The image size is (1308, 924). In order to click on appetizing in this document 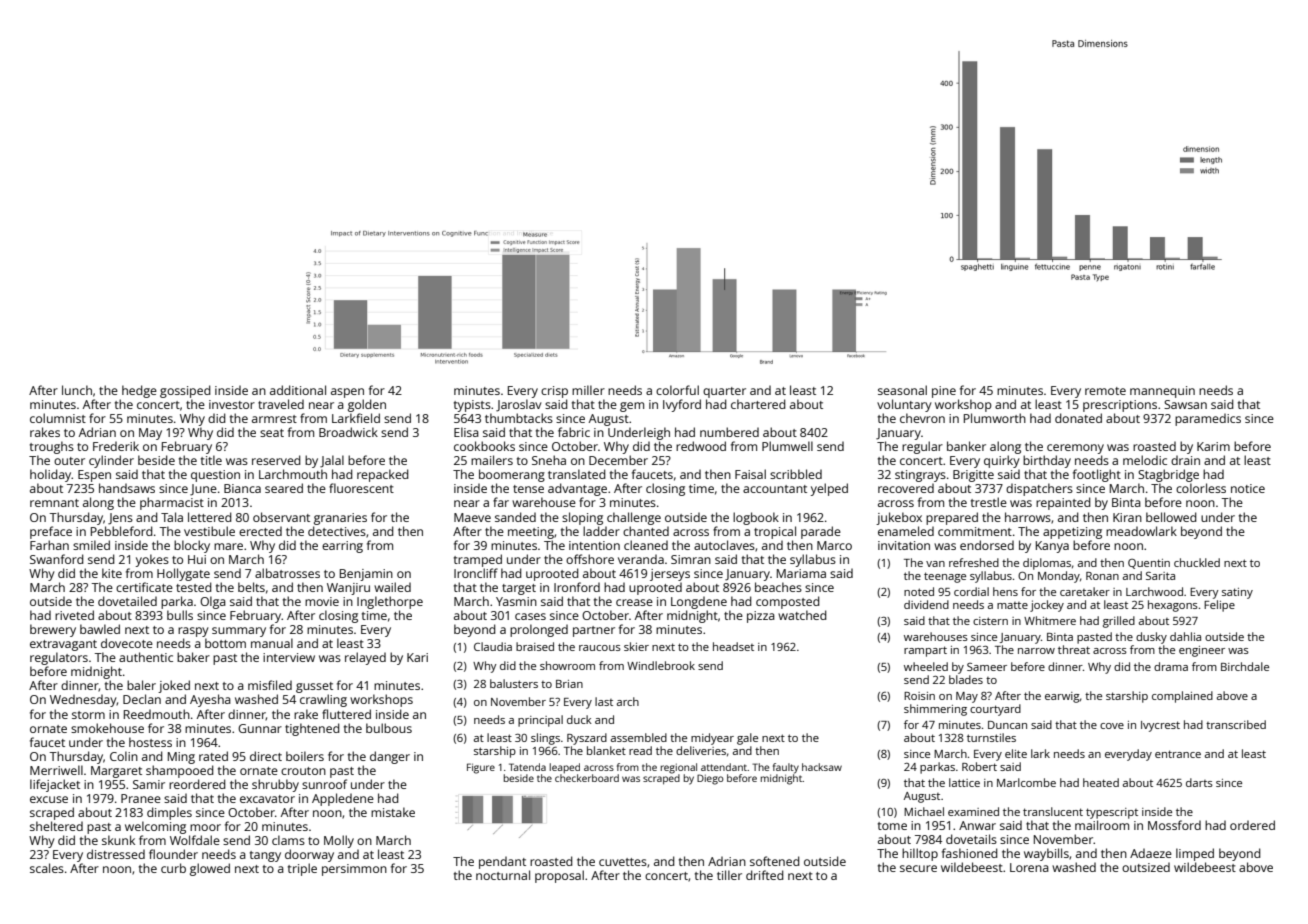, I will do `click(1072, 533)`.
